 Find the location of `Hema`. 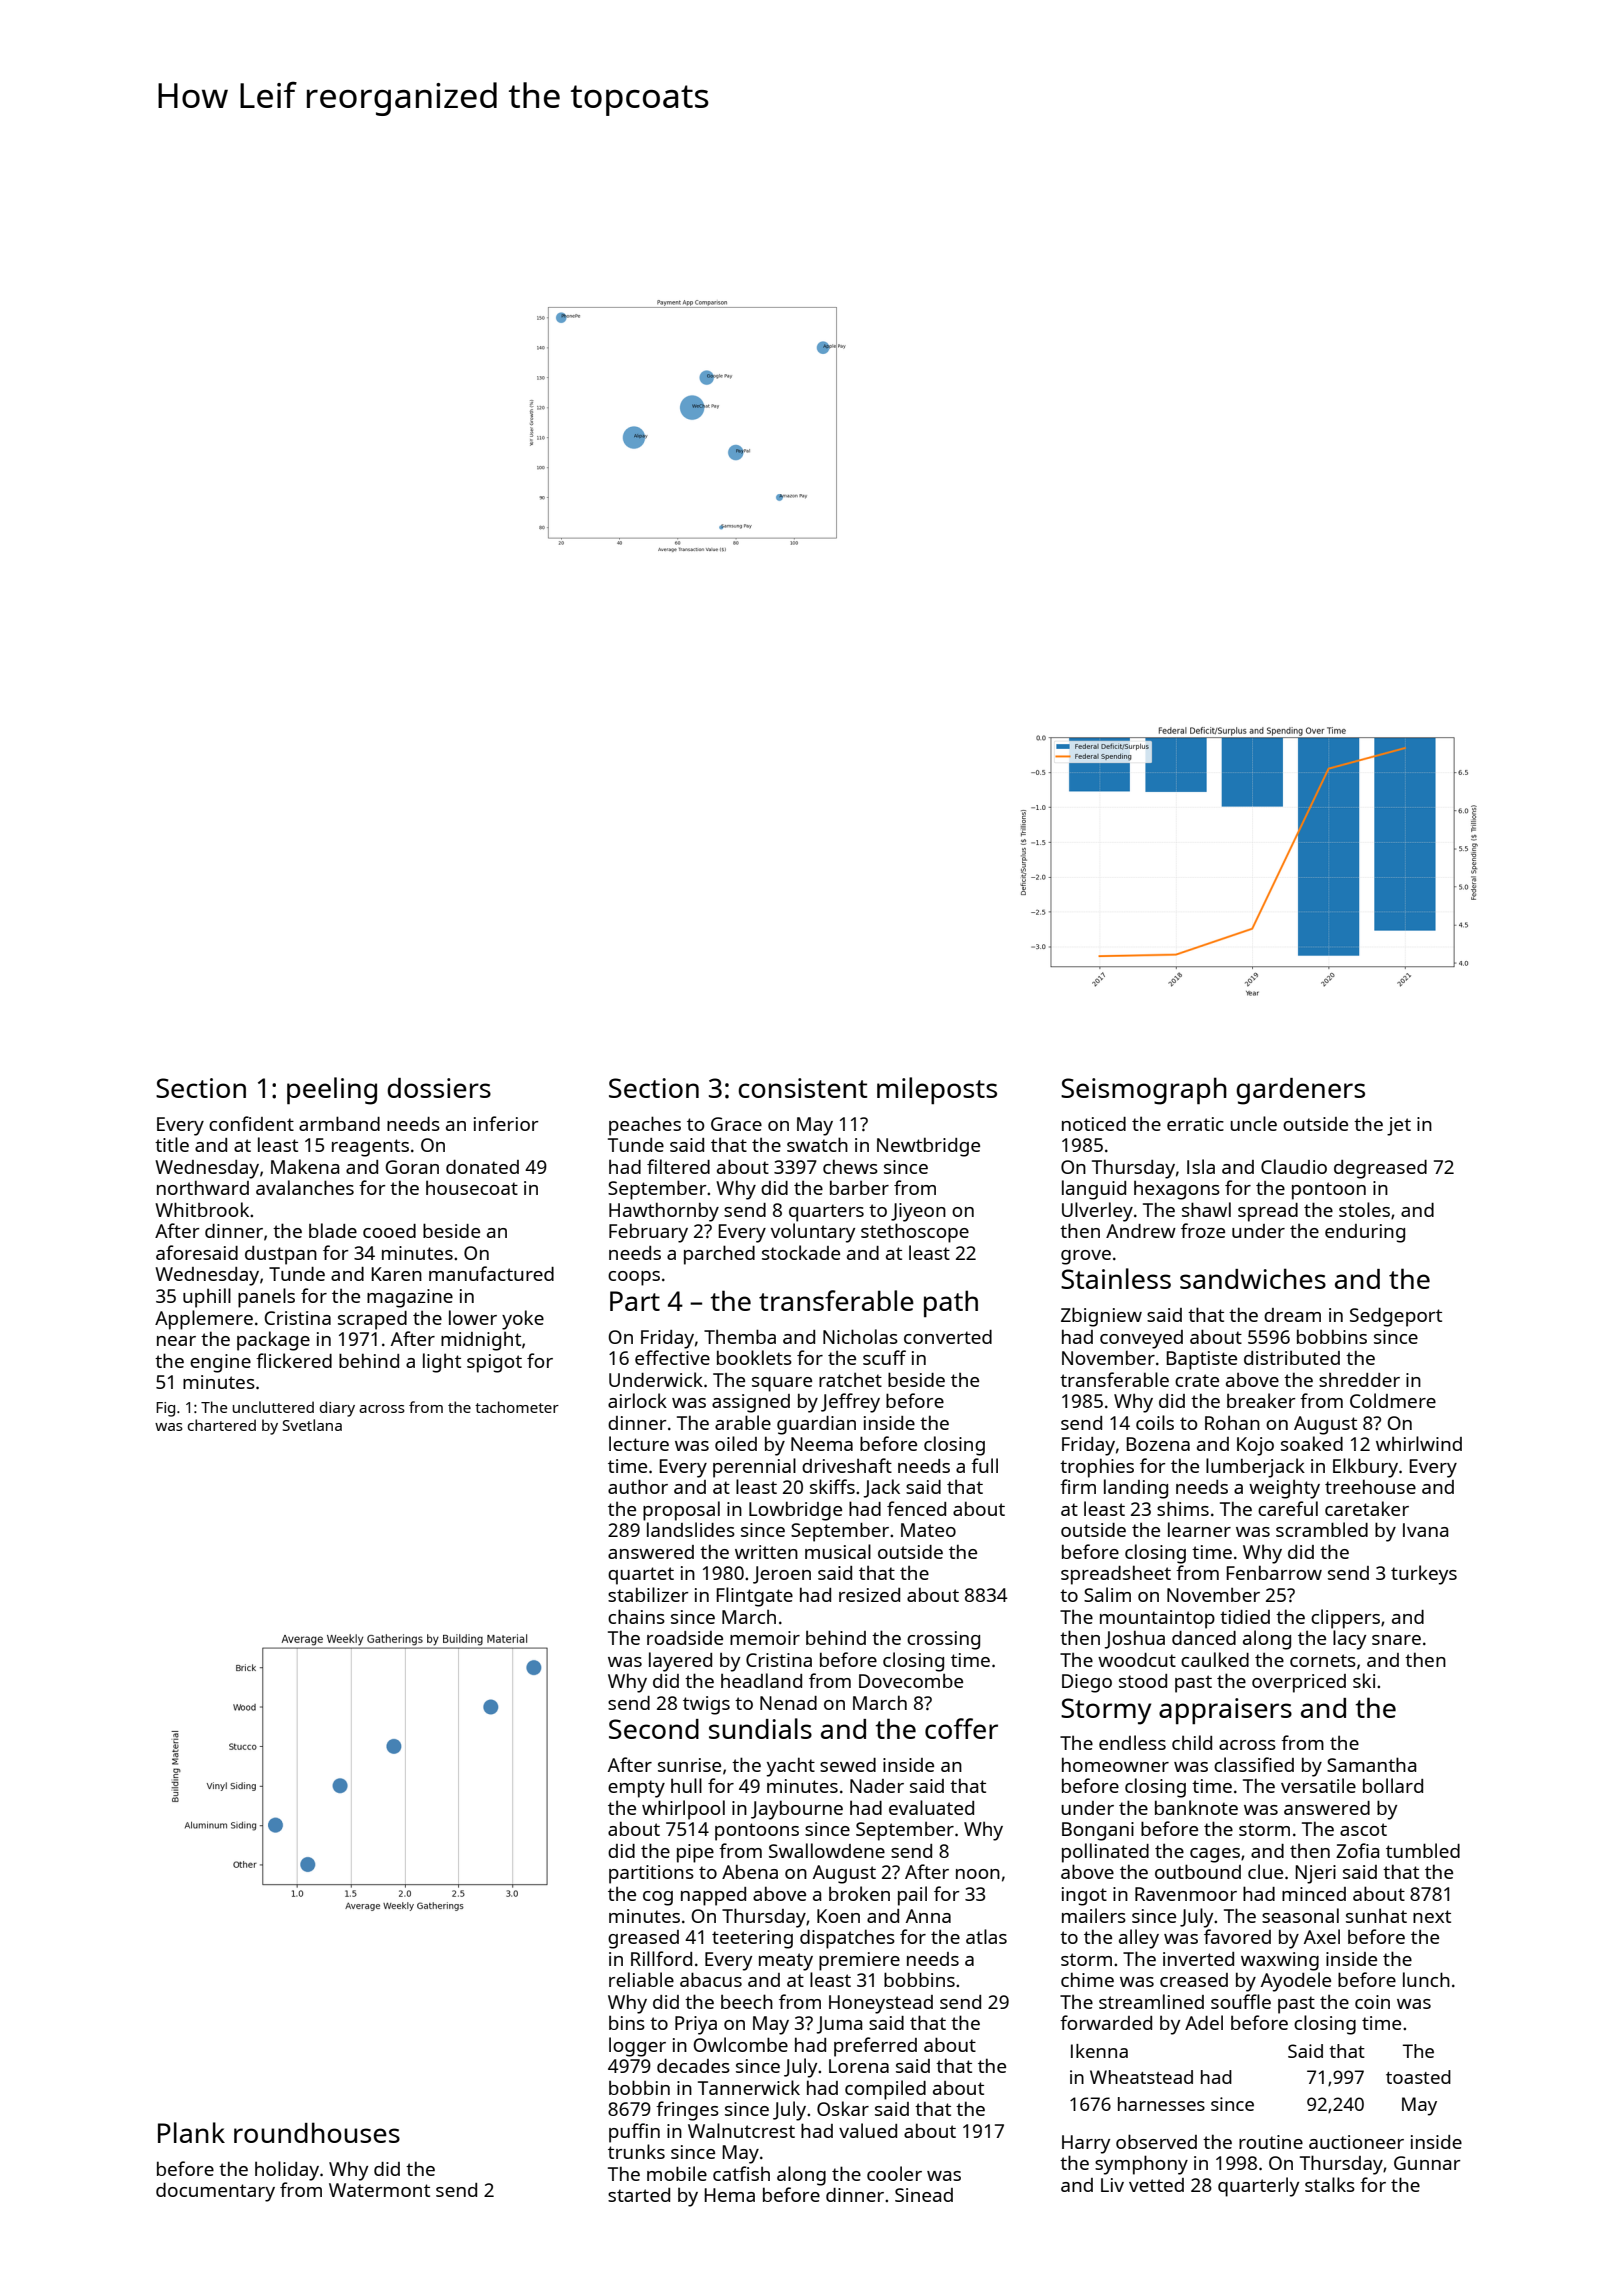

Hema is located at coordinates (729, 2195).
